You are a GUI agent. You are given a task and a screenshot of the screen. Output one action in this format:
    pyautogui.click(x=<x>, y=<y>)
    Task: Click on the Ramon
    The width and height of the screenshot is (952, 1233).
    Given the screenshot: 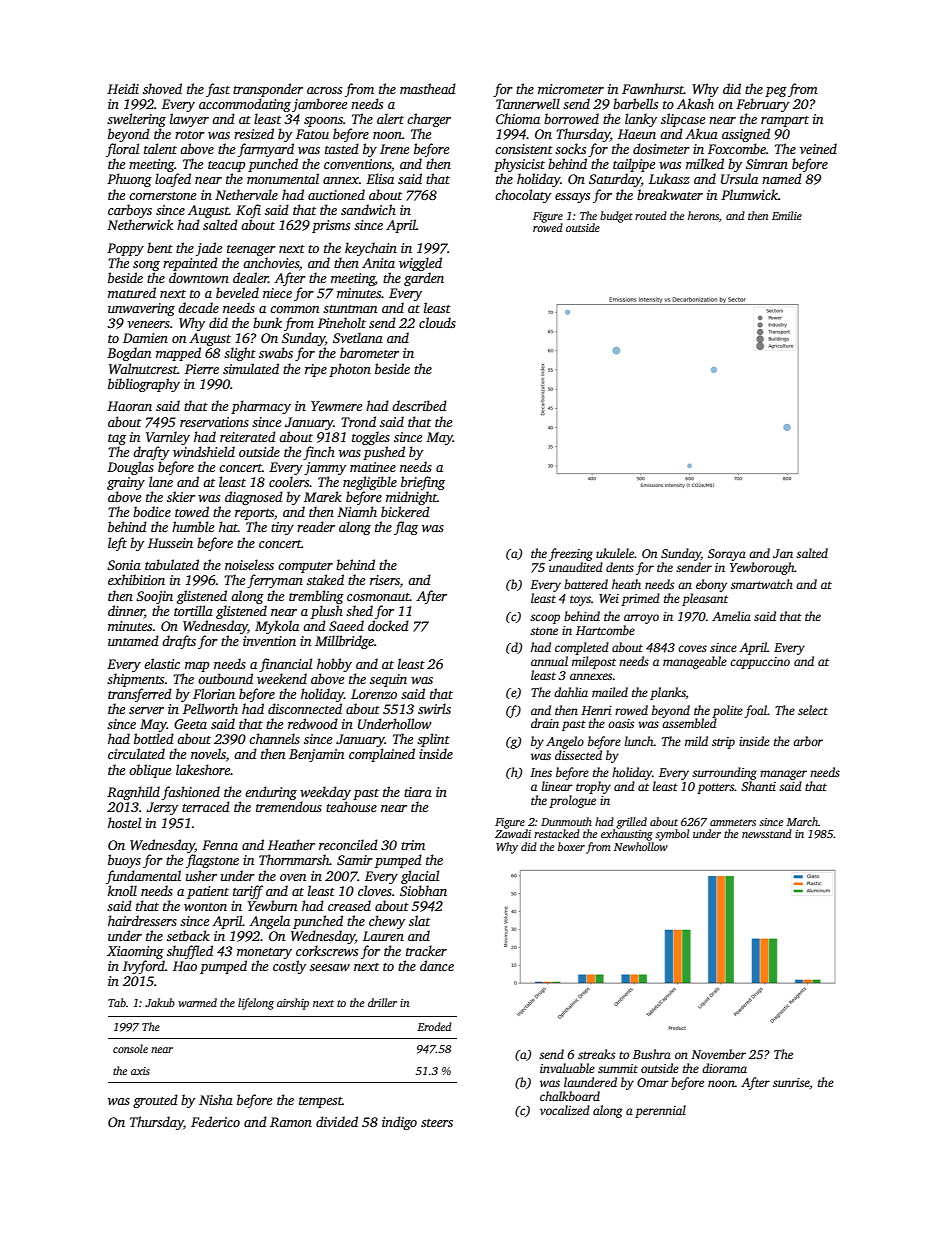 What is the action you would take?
    pyautogui.click(x=291, y=1122)
